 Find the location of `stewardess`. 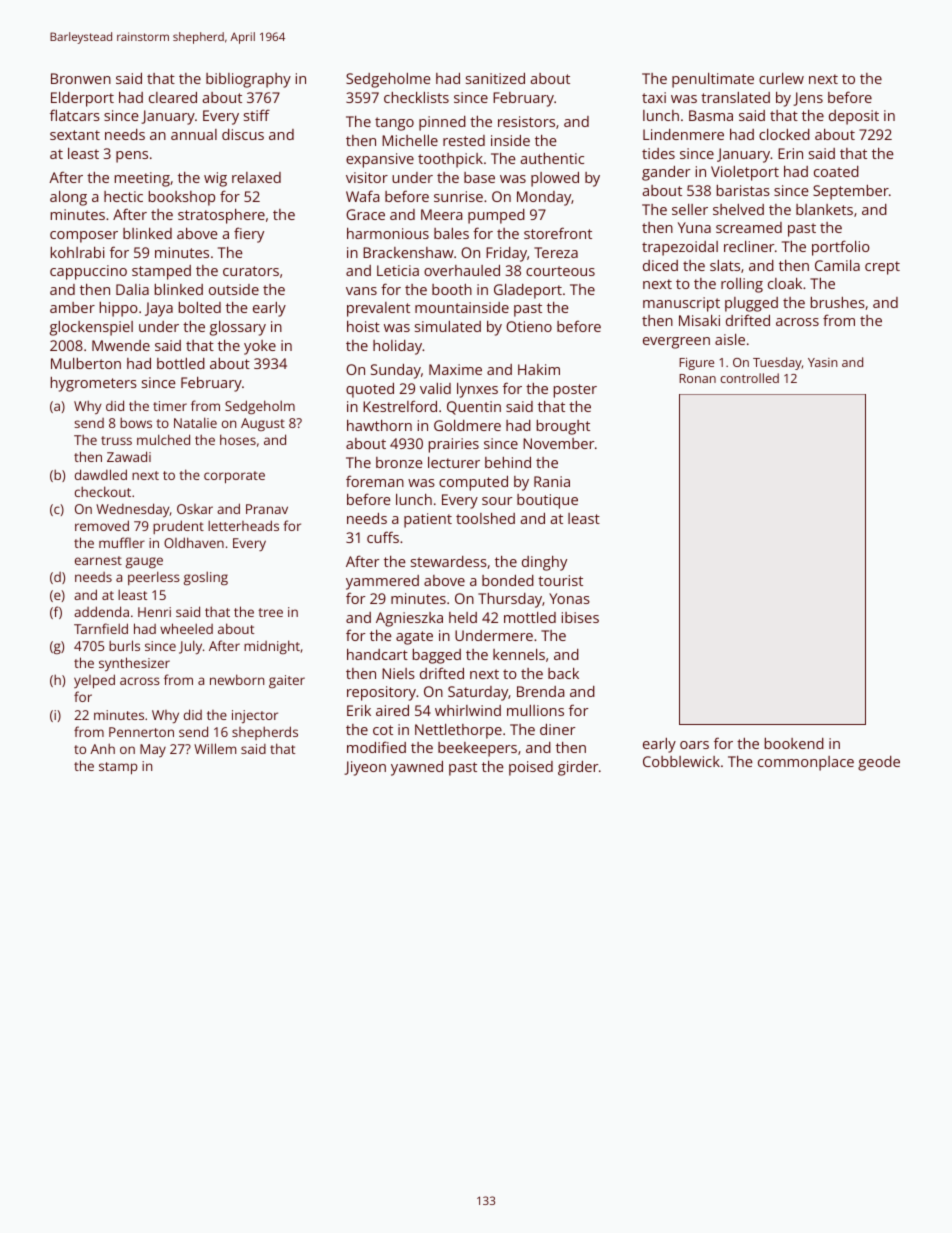

stewardess is located at coordinates (449, 561).
